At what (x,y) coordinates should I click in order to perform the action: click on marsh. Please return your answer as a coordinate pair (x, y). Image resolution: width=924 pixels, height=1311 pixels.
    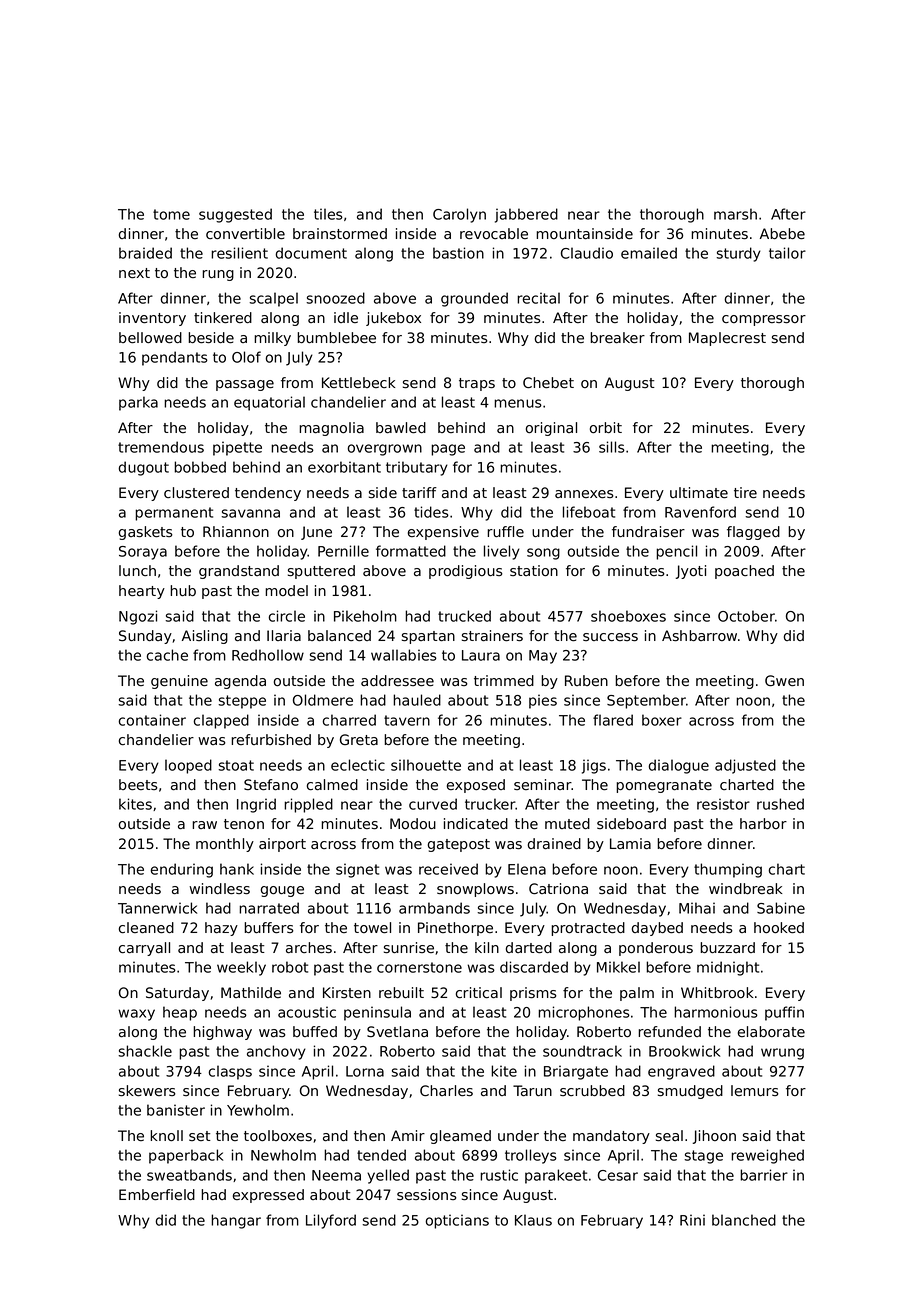
    Looking at the image, I should click on (735, 214).
